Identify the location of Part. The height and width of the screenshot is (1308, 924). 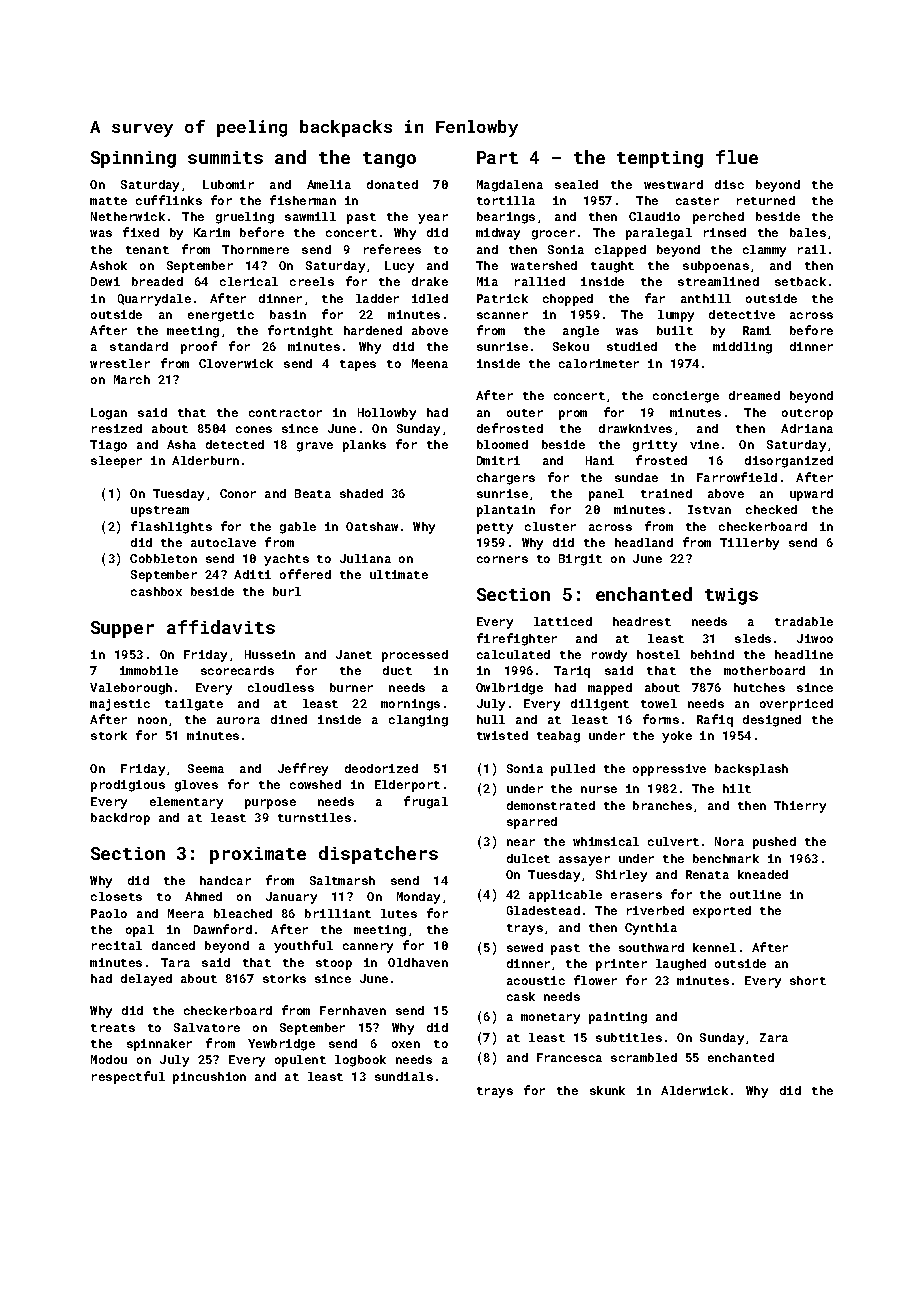
(497, 157).
